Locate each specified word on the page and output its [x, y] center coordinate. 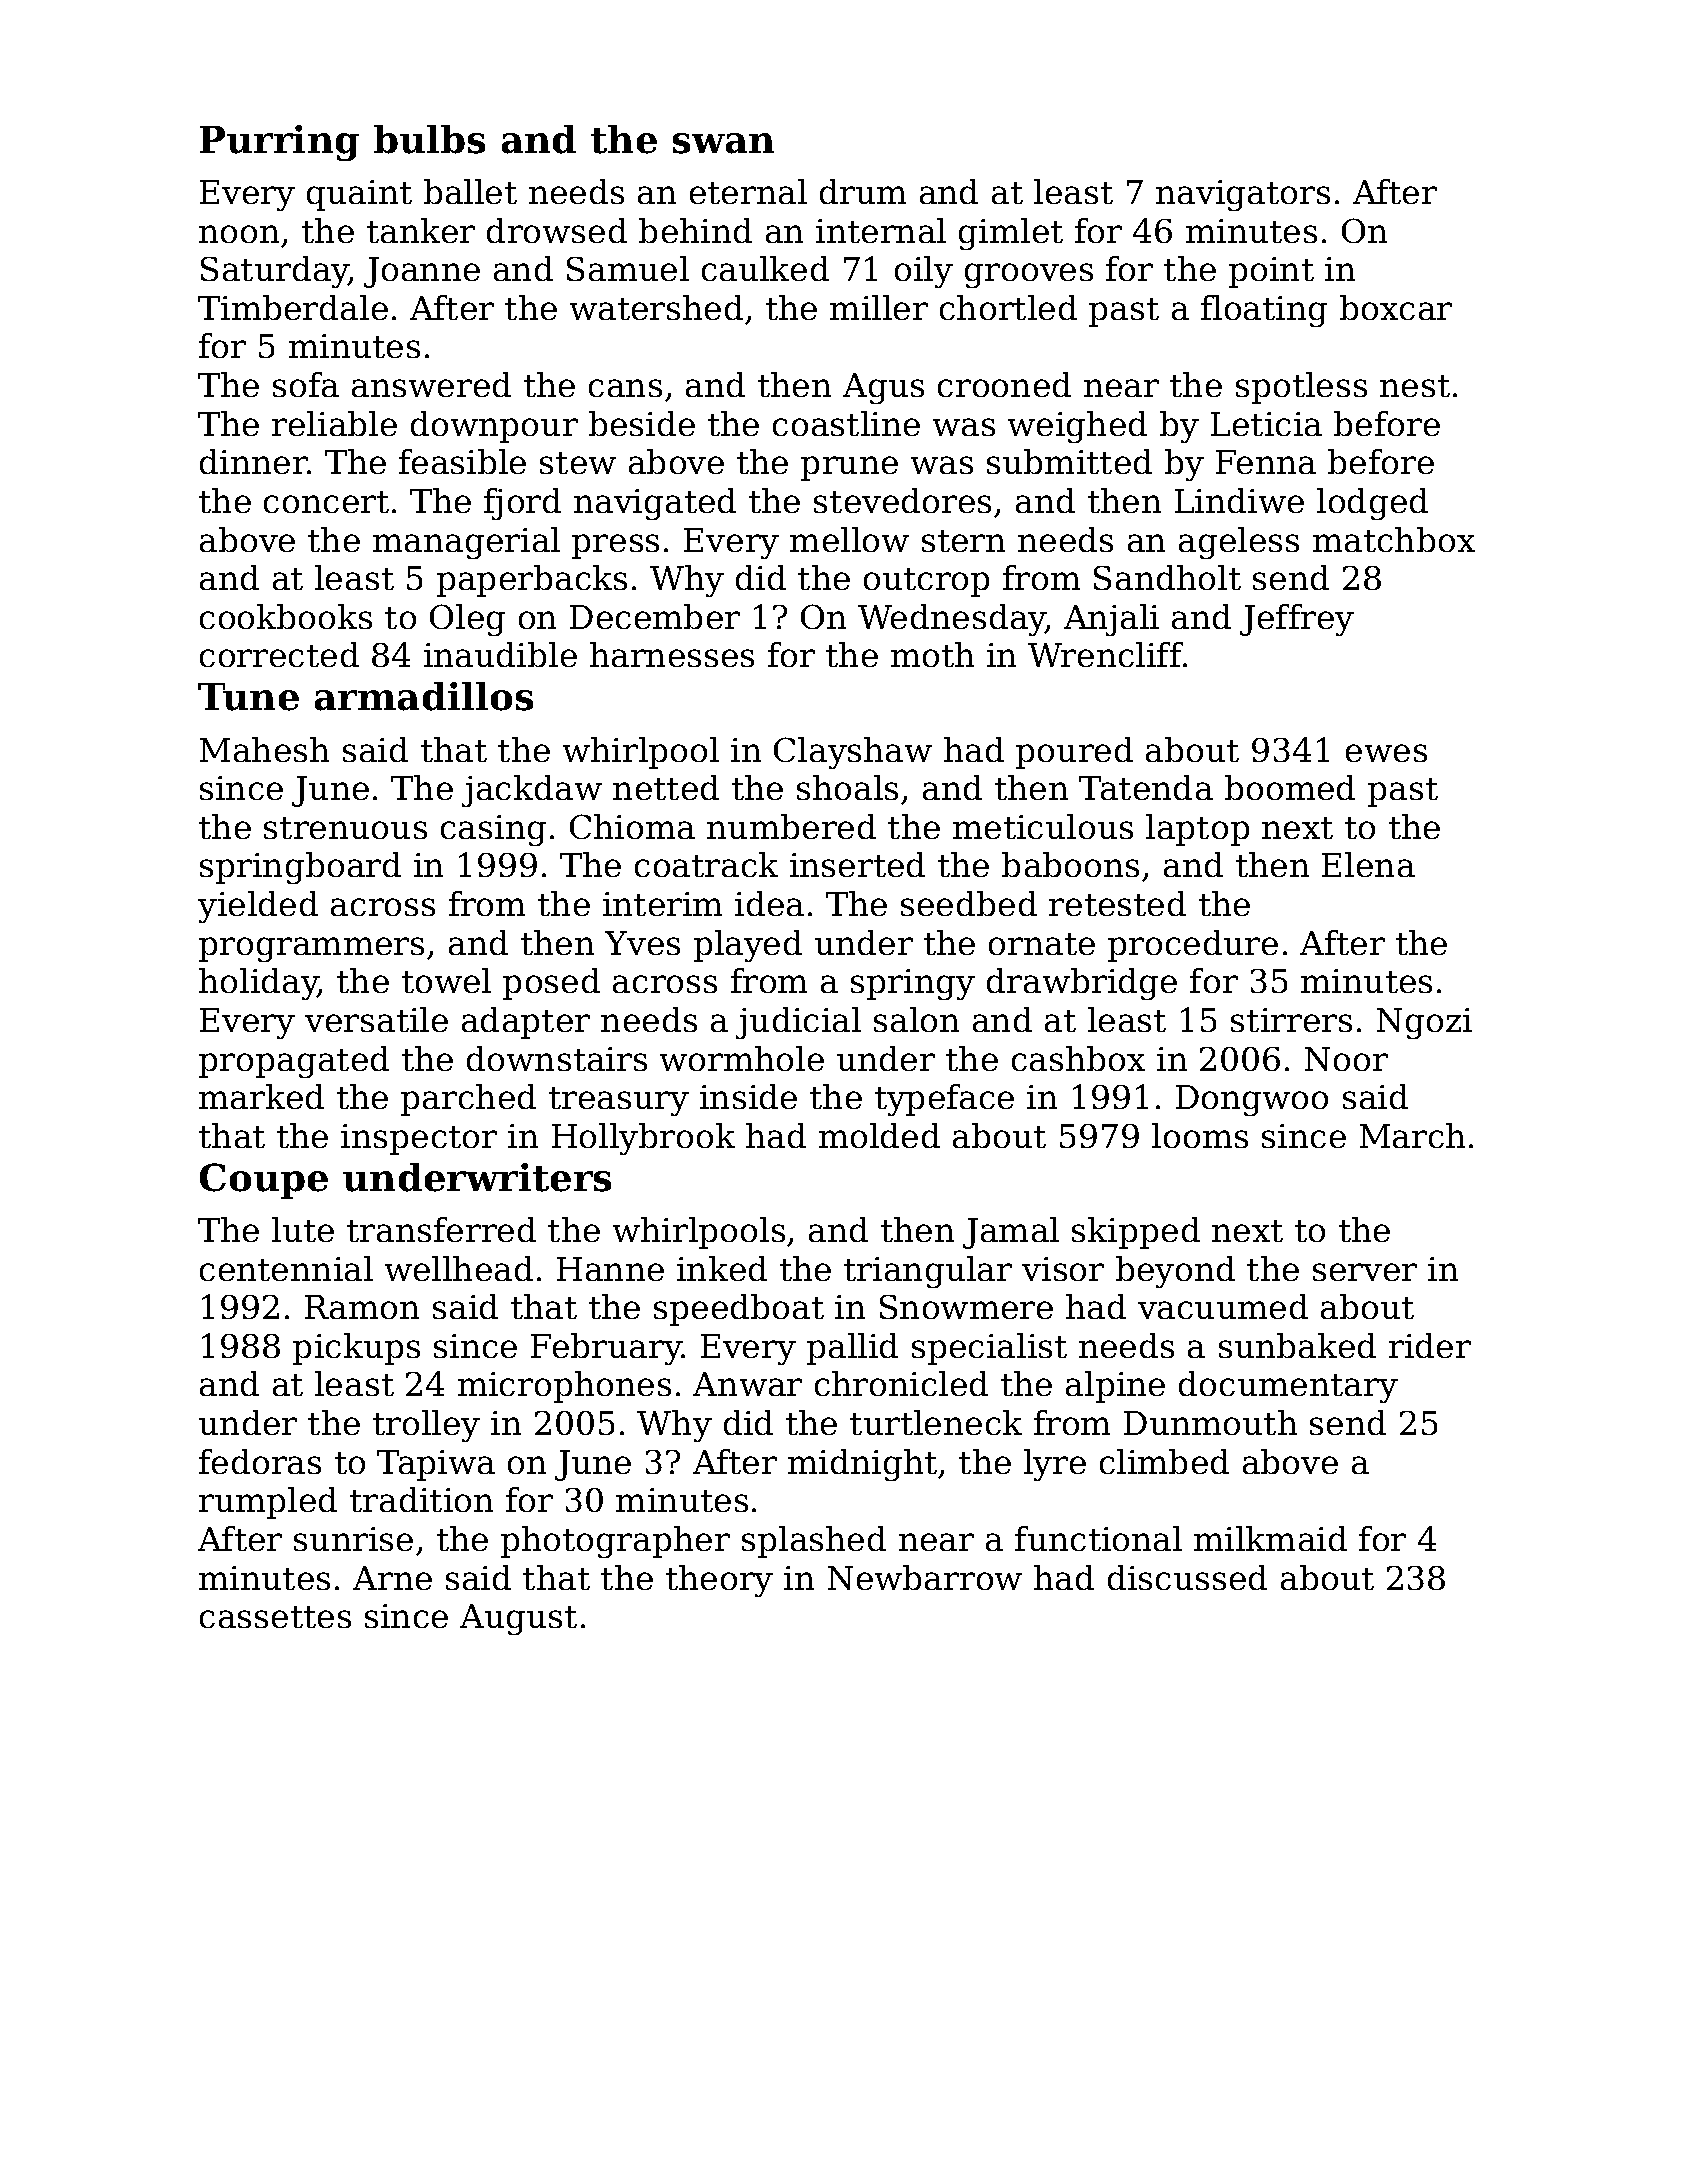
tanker [421, 230]
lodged [1372, 504]
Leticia [1266, 424]
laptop [1197, 830]
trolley [426, 1426]
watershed [656, 307]
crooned [1004, 384]
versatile [376, 1019]
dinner [254, 461]
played [748, 946]
